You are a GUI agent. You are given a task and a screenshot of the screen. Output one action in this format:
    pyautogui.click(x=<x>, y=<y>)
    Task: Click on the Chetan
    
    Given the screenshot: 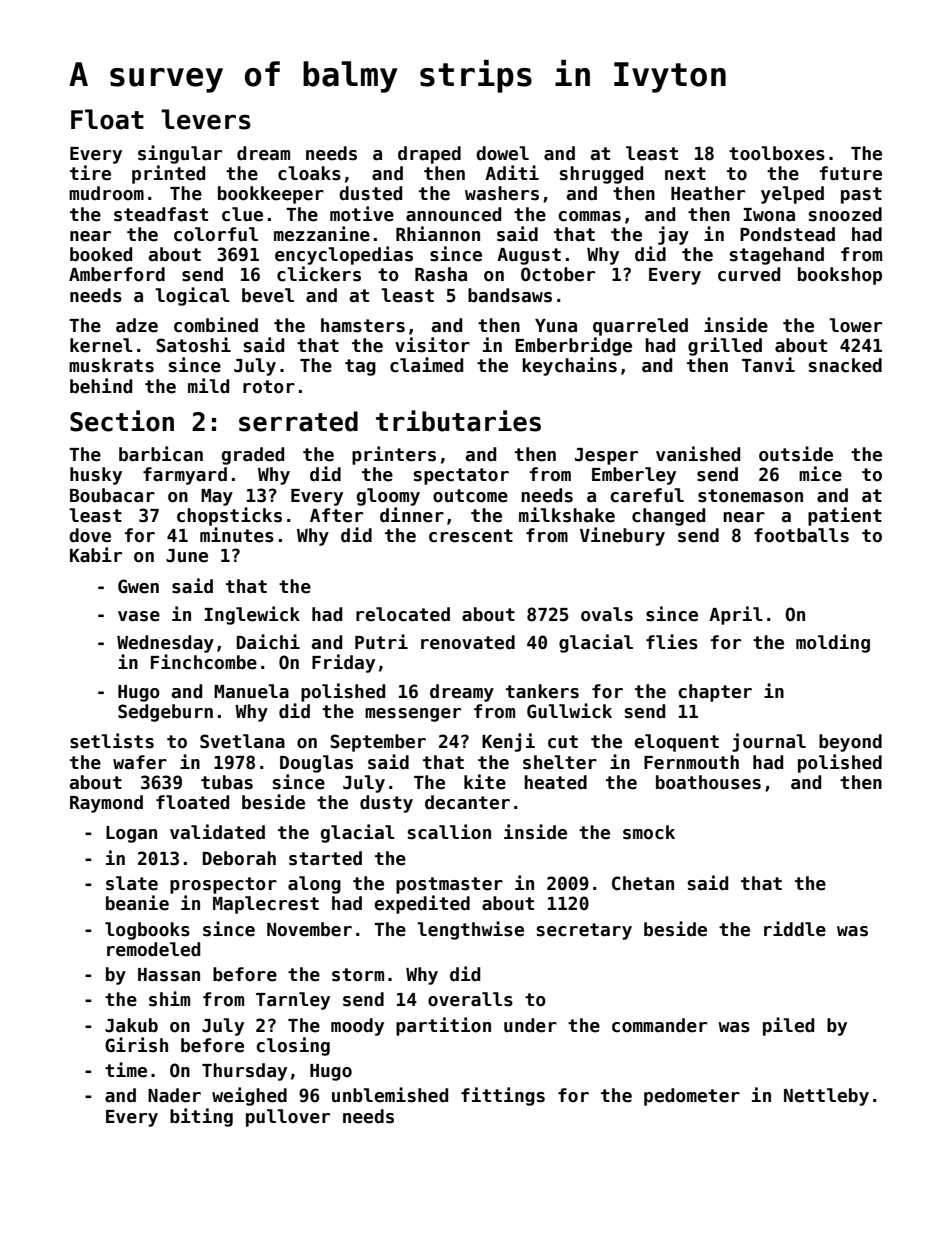 What is the action you would take?
    pyautogui.click(x=643, y=883)
